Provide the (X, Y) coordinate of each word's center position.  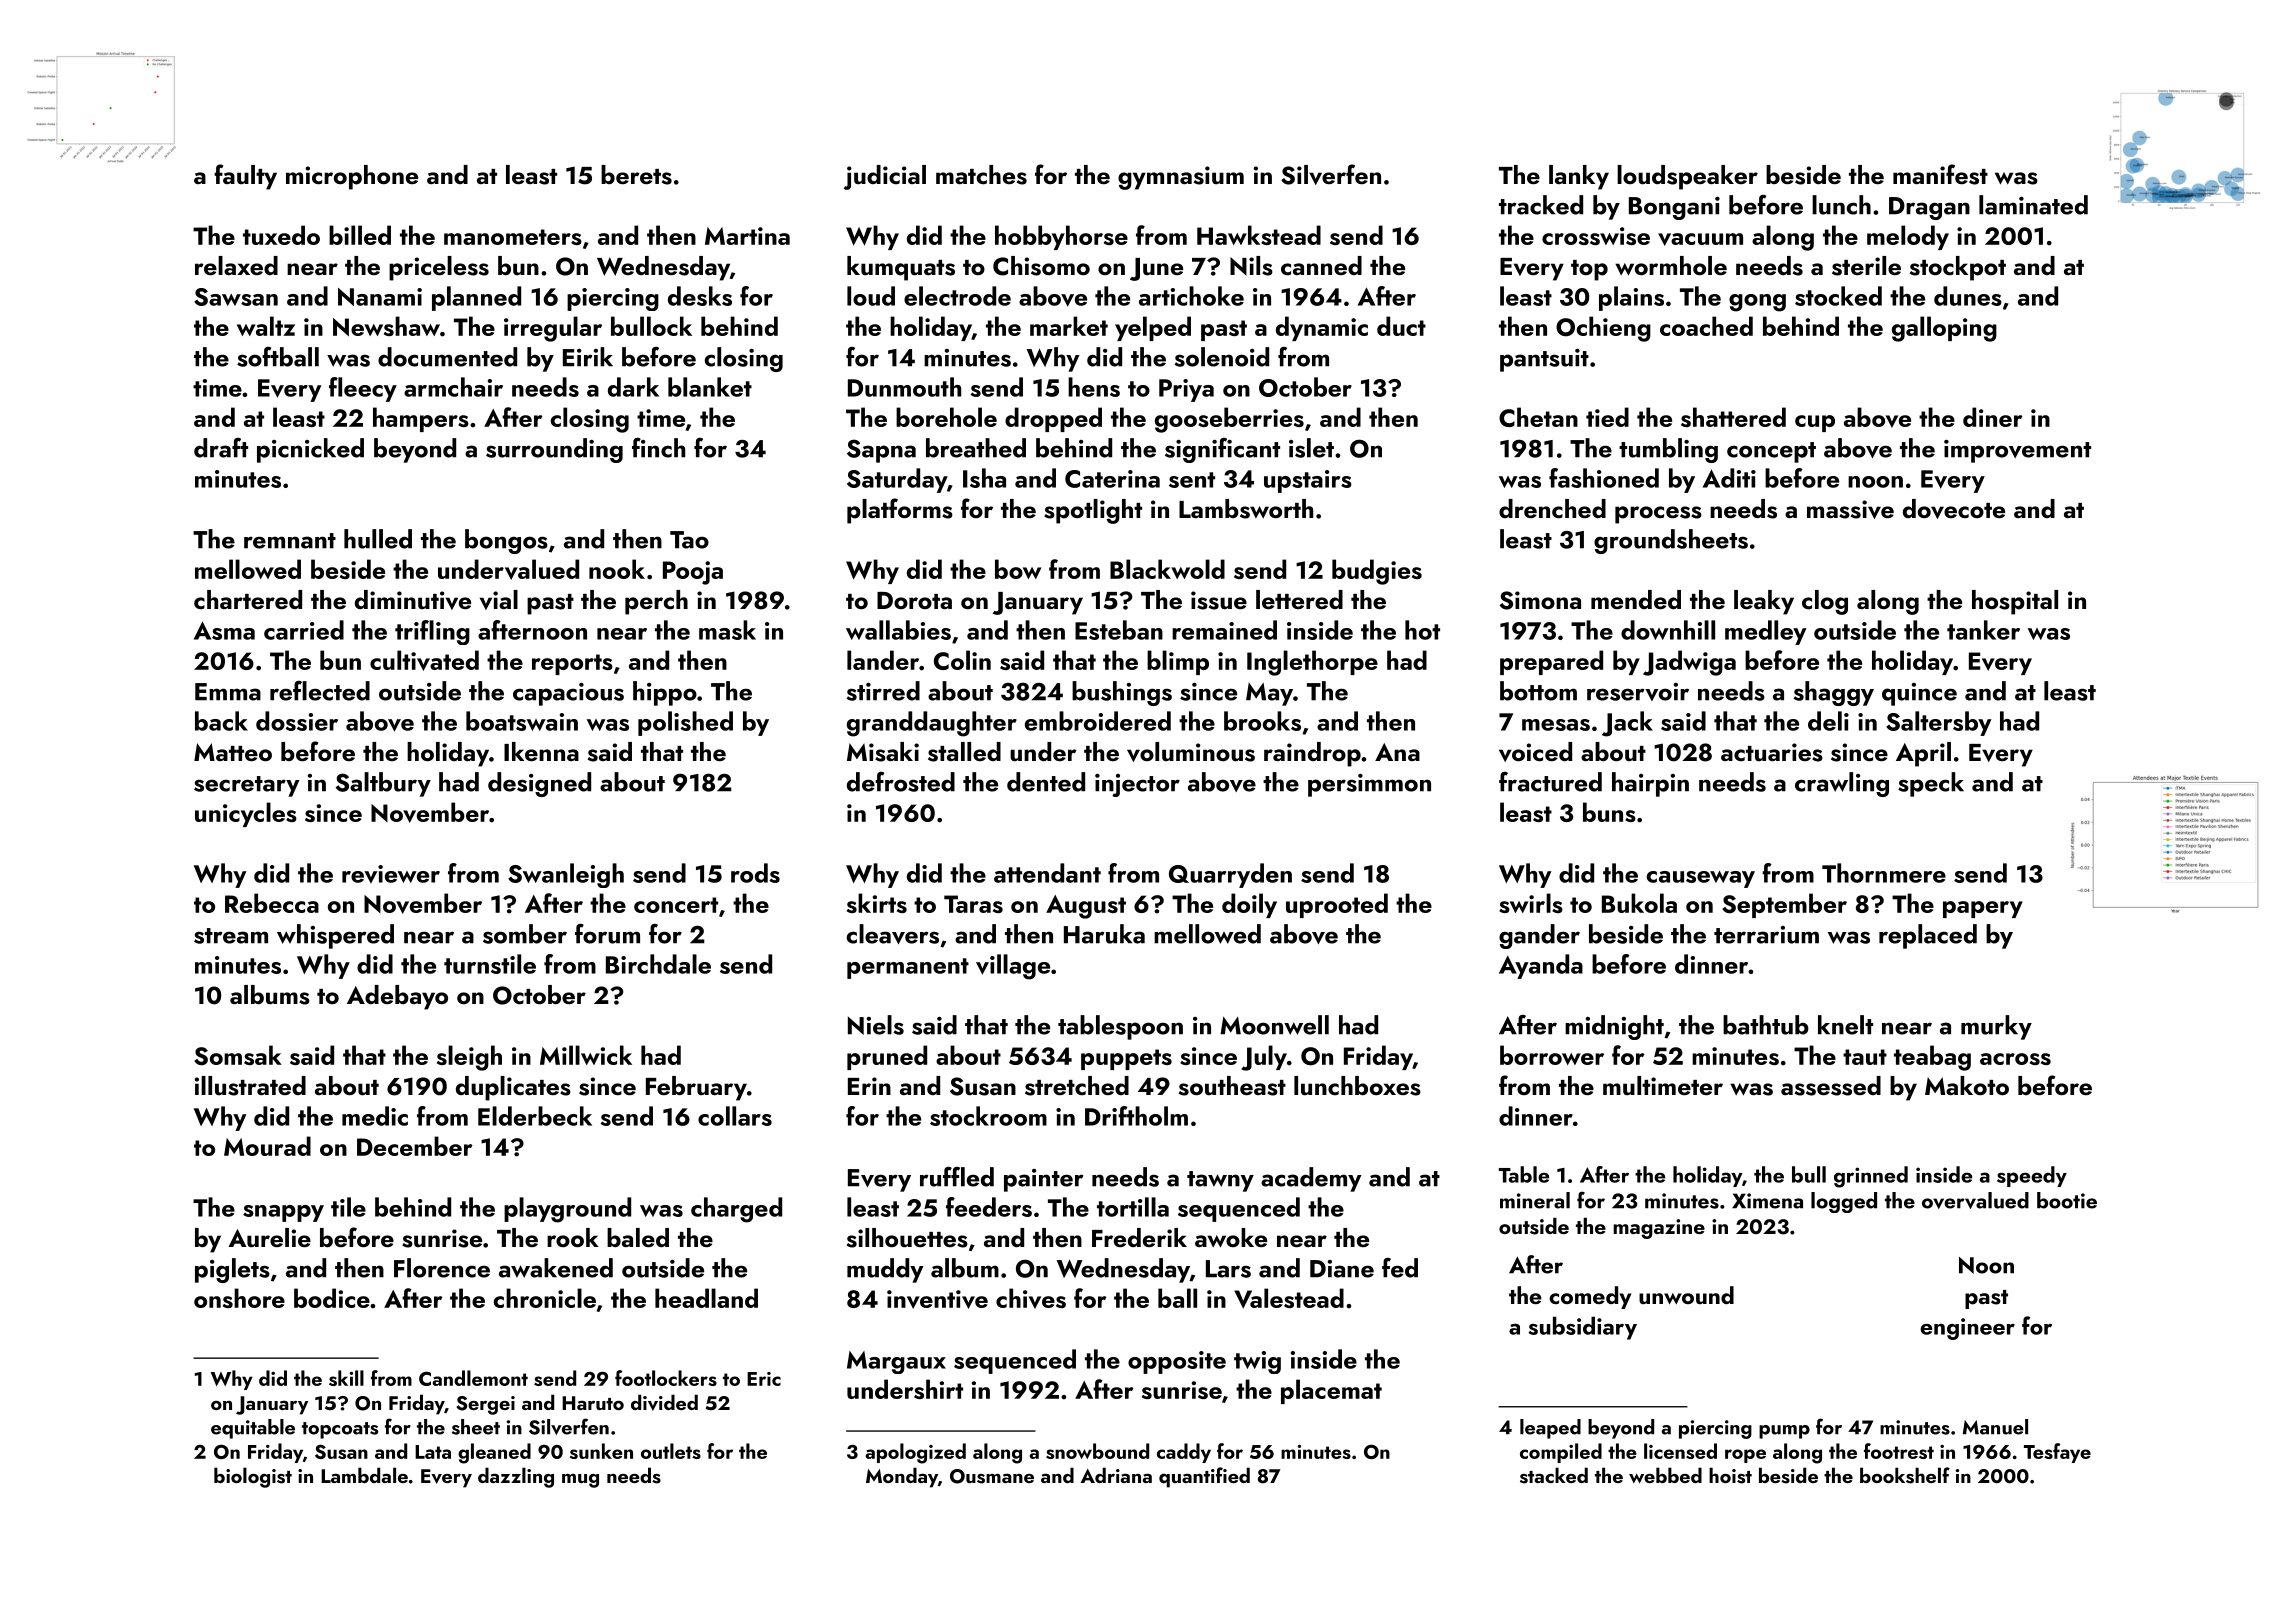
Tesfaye (2057, 1453)
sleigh (469, 1058)
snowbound (1097, 1451)
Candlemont (473, 1378)
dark (633, 387)
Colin (962, 660)
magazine (1659, 1229)
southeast (1232, 1086)
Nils (1251, 266)
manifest (1940, 174)
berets (636, 175)
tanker (1983, 630)
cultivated (424, 660)
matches (981, 175)
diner (1993, 417)
